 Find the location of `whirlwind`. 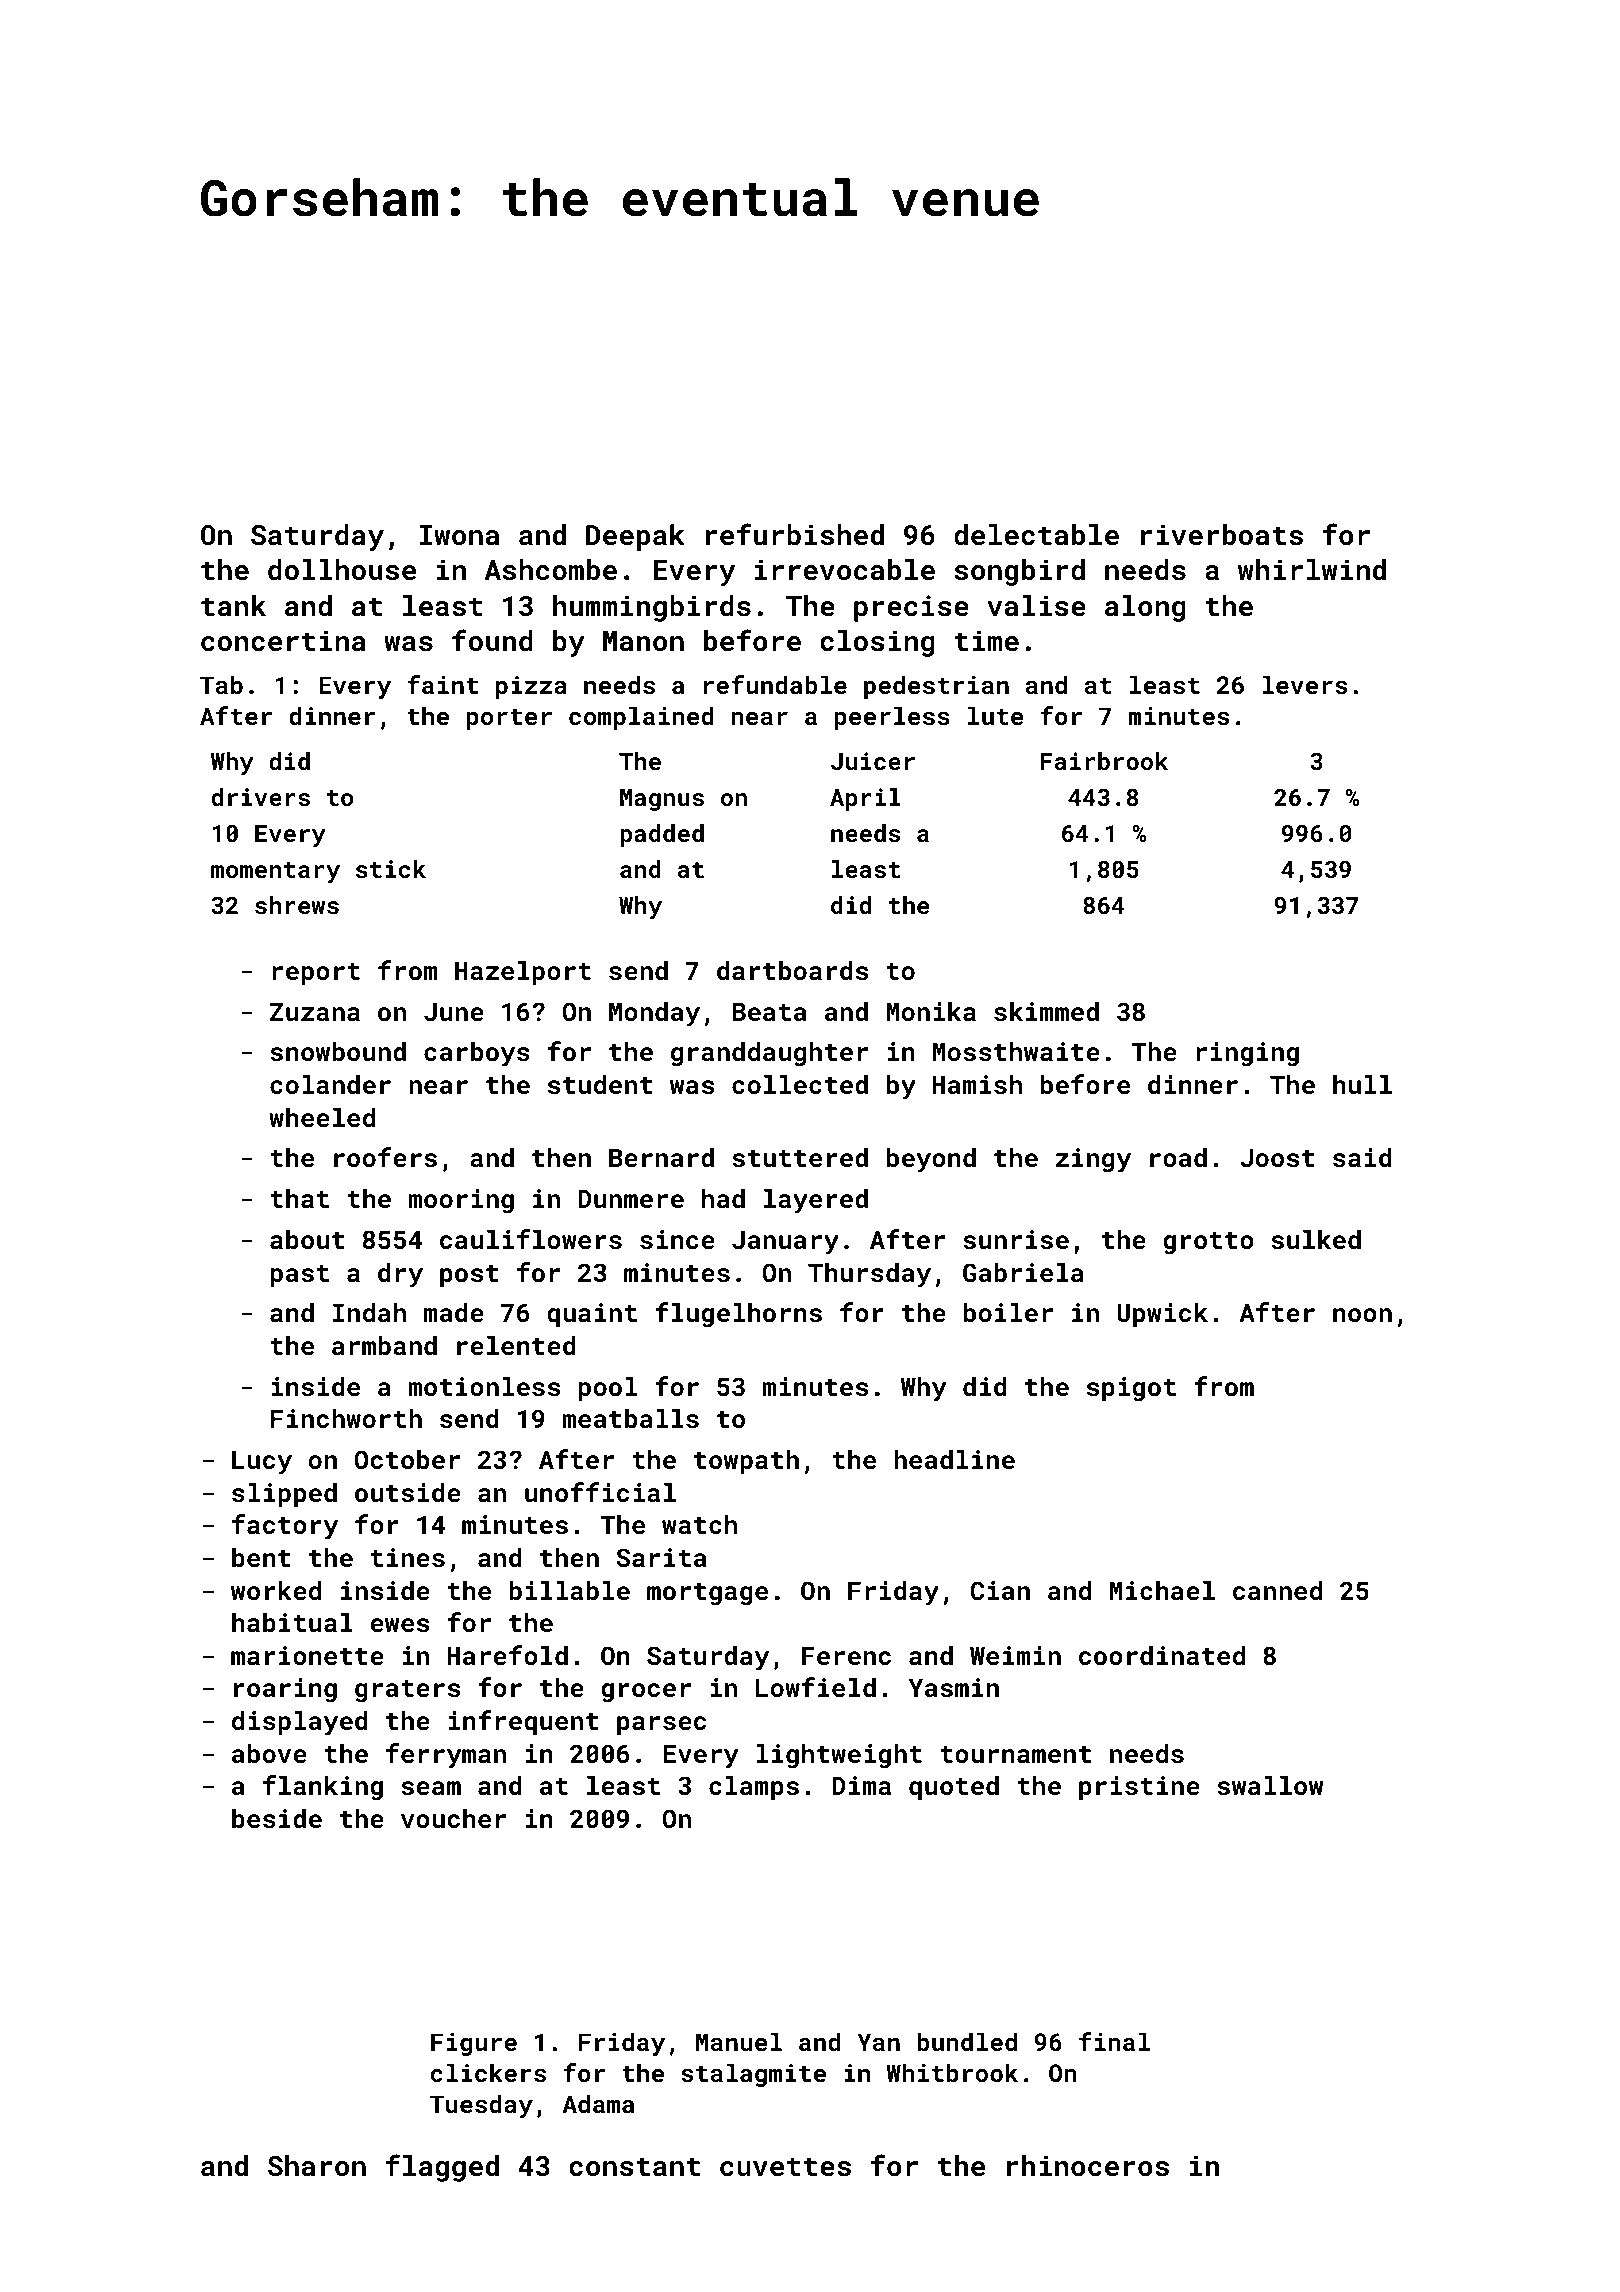

whirlwind is located at coordinates (1312, 570).
